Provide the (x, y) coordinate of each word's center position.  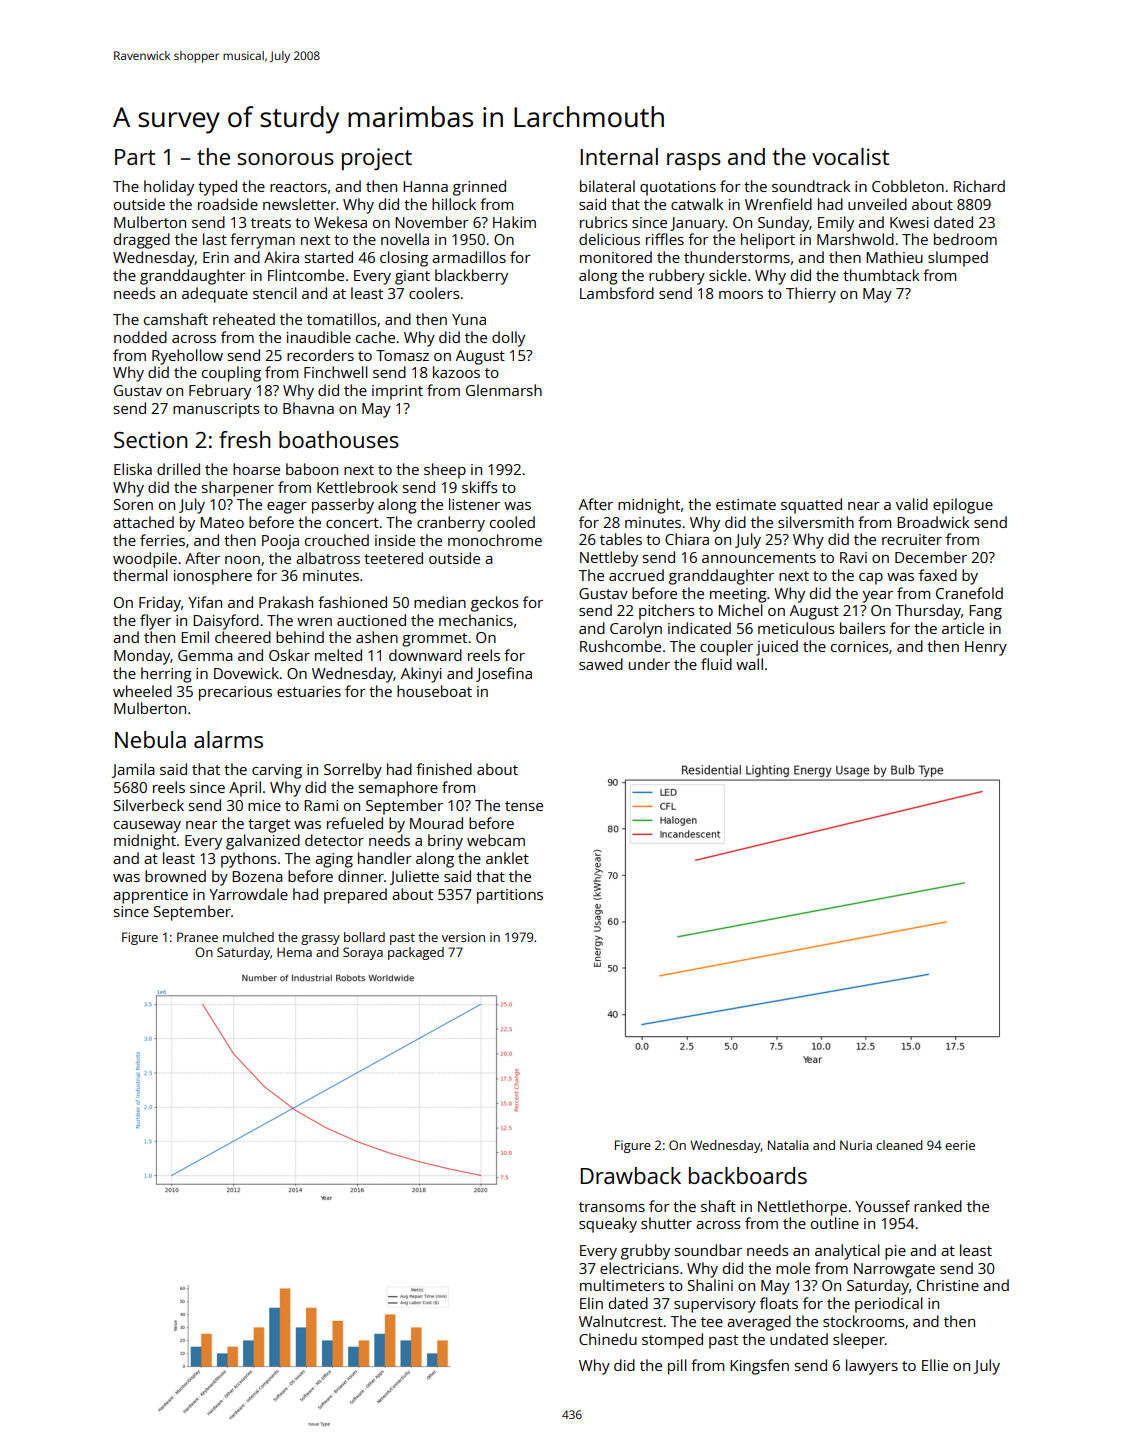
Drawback (630, 1175)
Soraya (363, 953)
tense (524, 806)
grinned (479, 188)
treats (271, 223)
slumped (958, 259)
